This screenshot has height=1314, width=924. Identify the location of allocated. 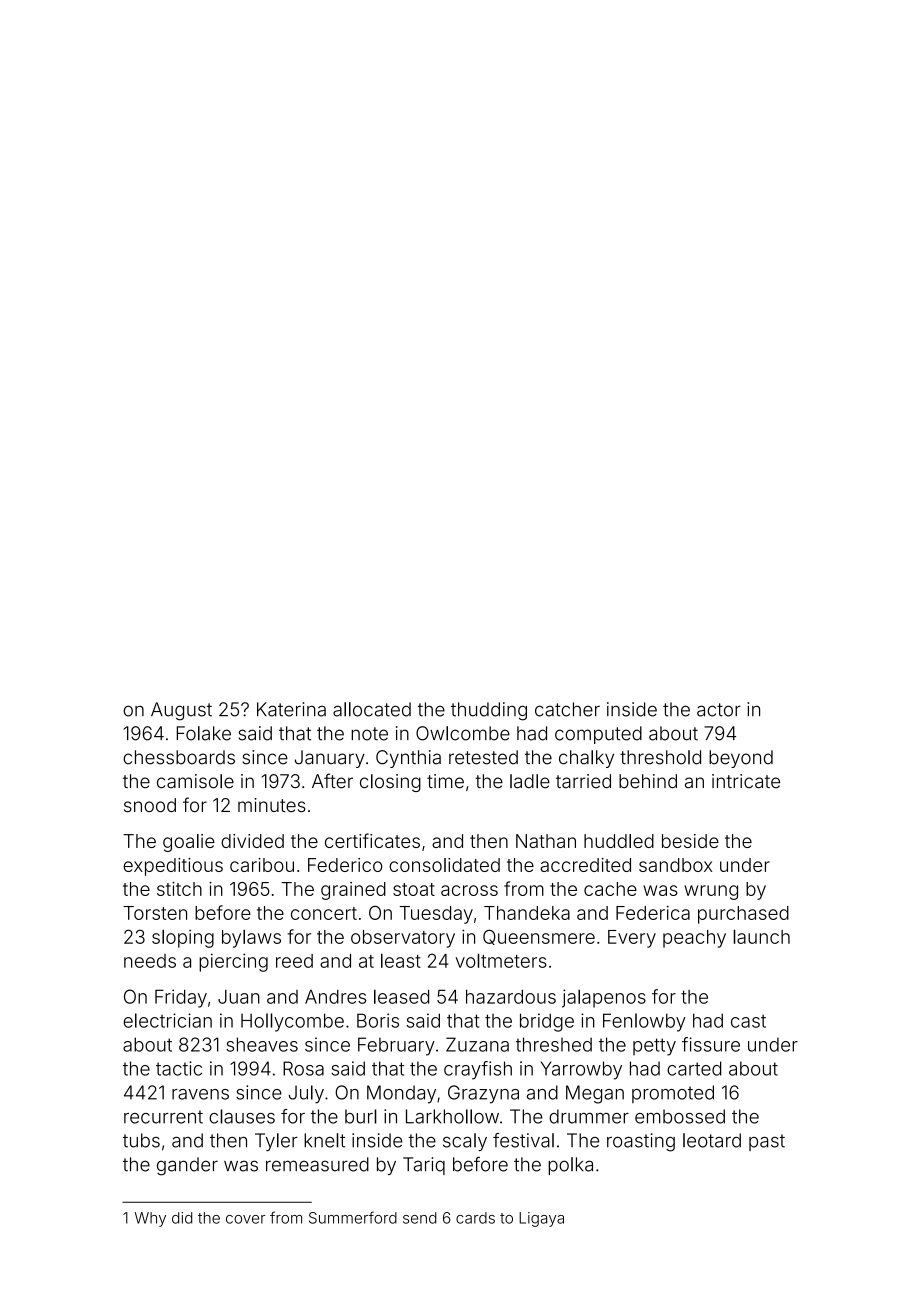
(372, 709).
